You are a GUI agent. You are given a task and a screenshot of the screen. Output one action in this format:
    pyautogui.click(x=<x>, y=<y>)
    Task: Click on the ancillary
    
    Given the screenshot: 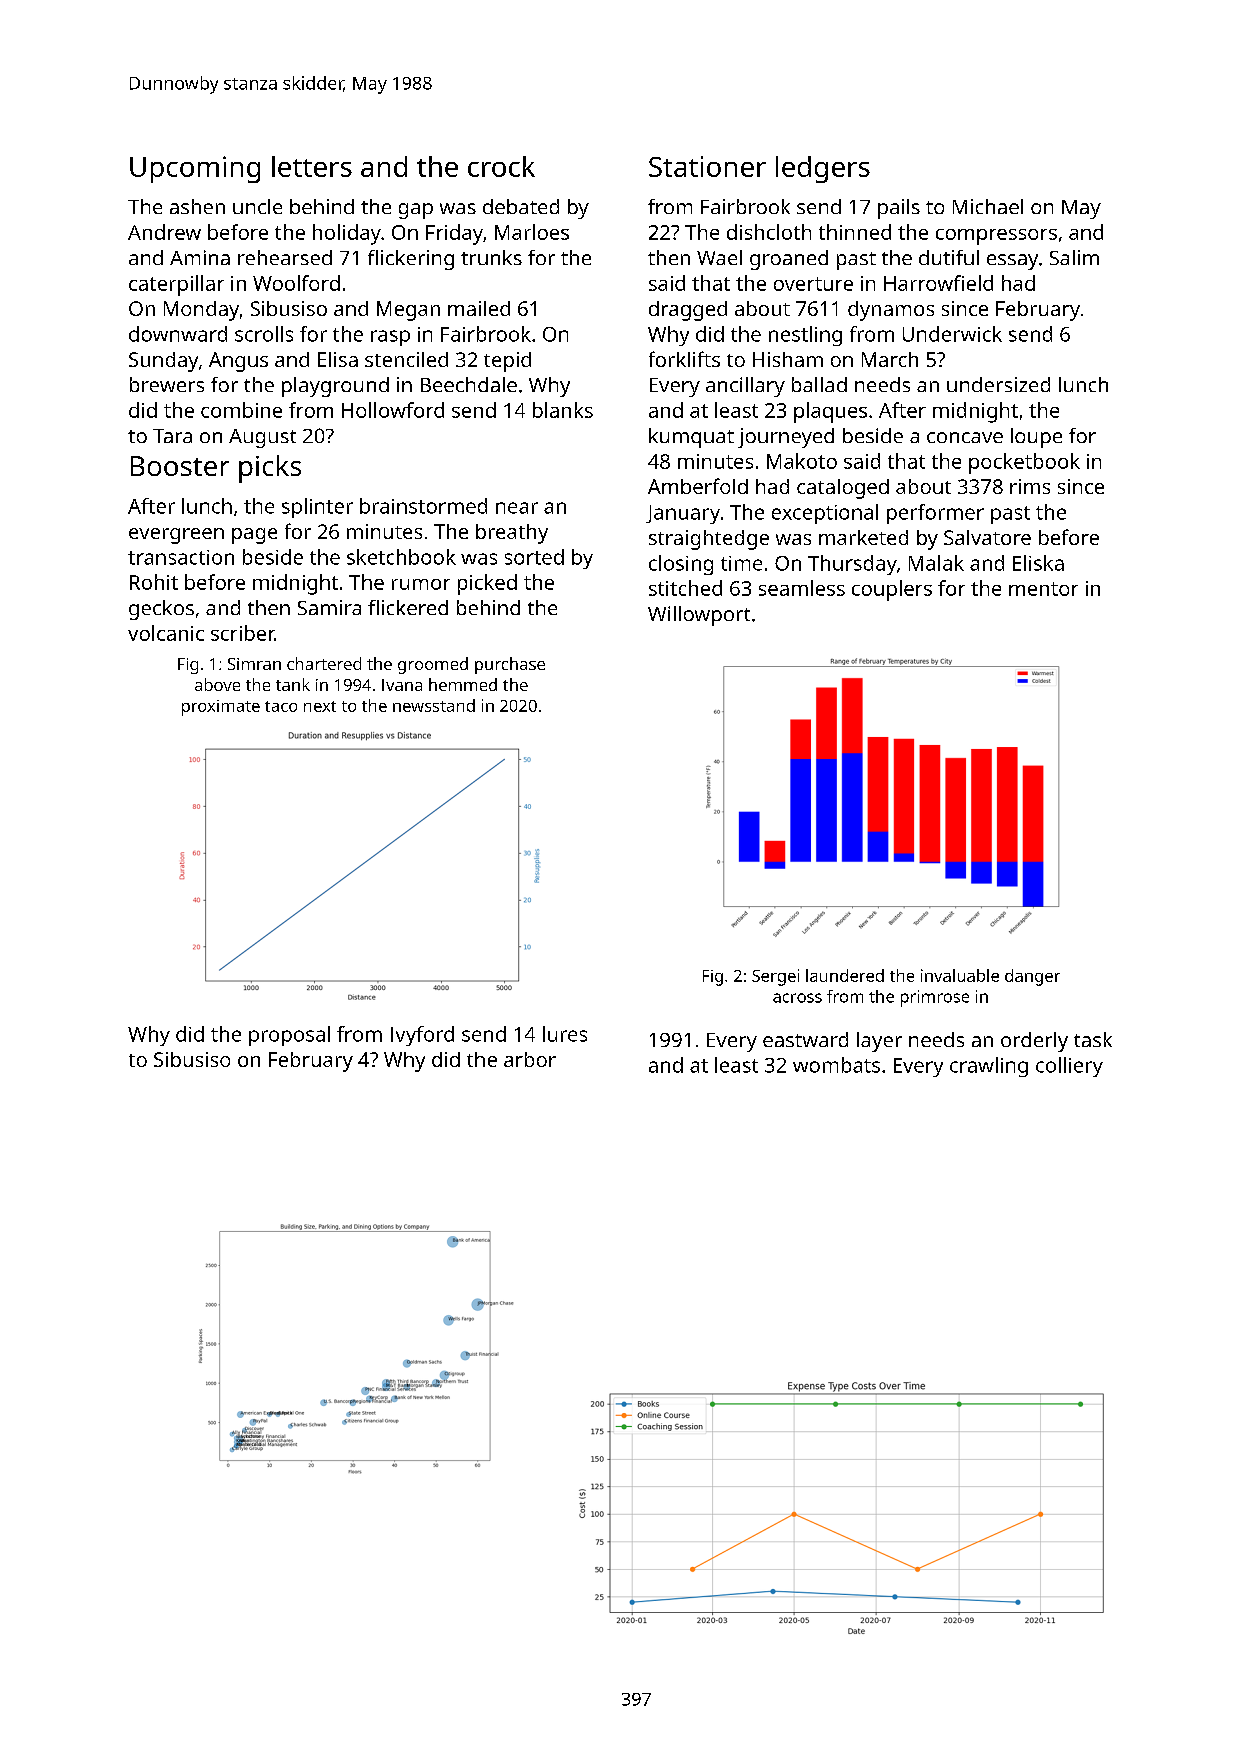 What is the action you would take?
    pyautogui.click(x=745, y=387)
